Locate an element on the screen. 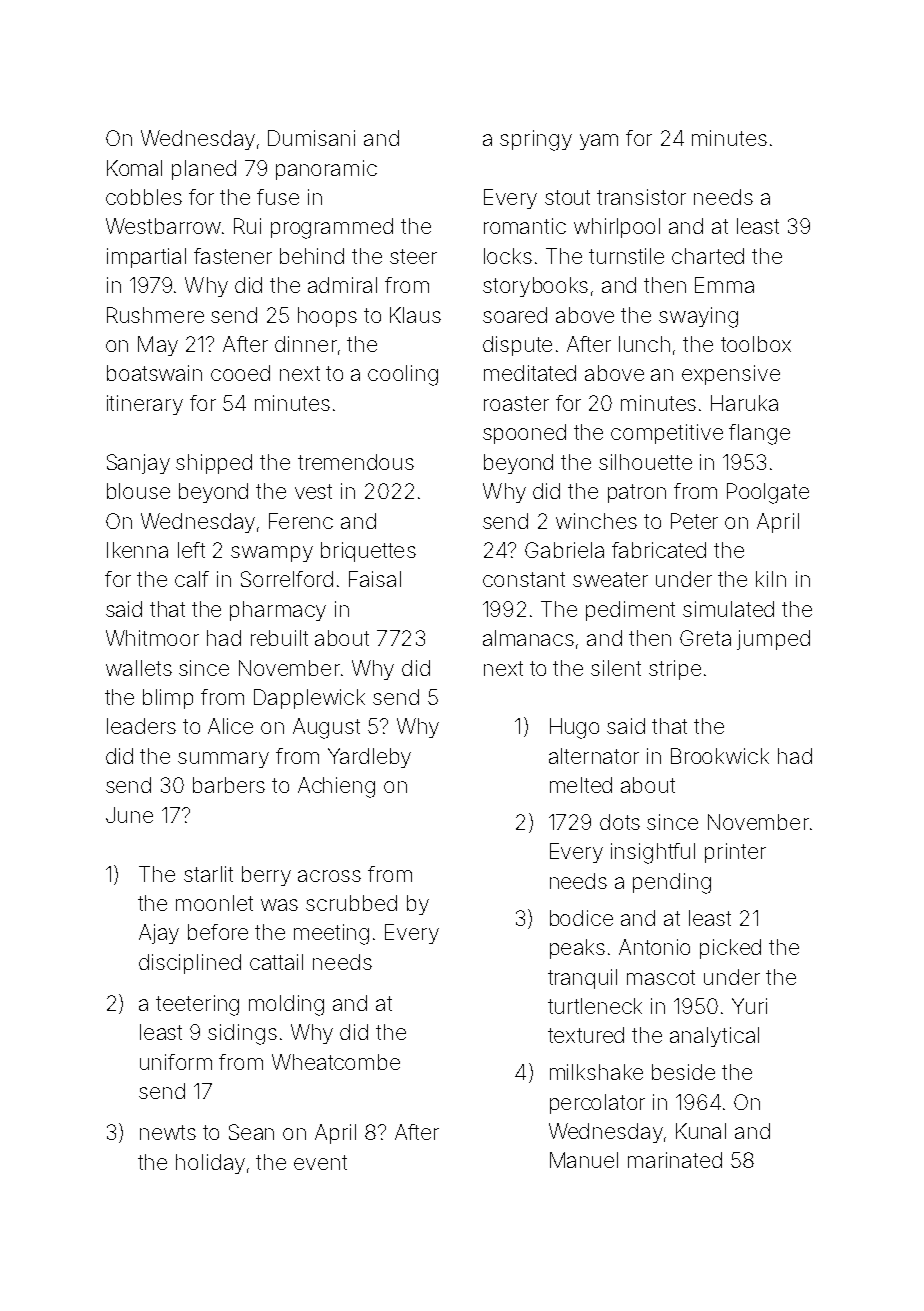 This screenshot has height=1311, width=924. Alice is located at coordinates (230, 726).
